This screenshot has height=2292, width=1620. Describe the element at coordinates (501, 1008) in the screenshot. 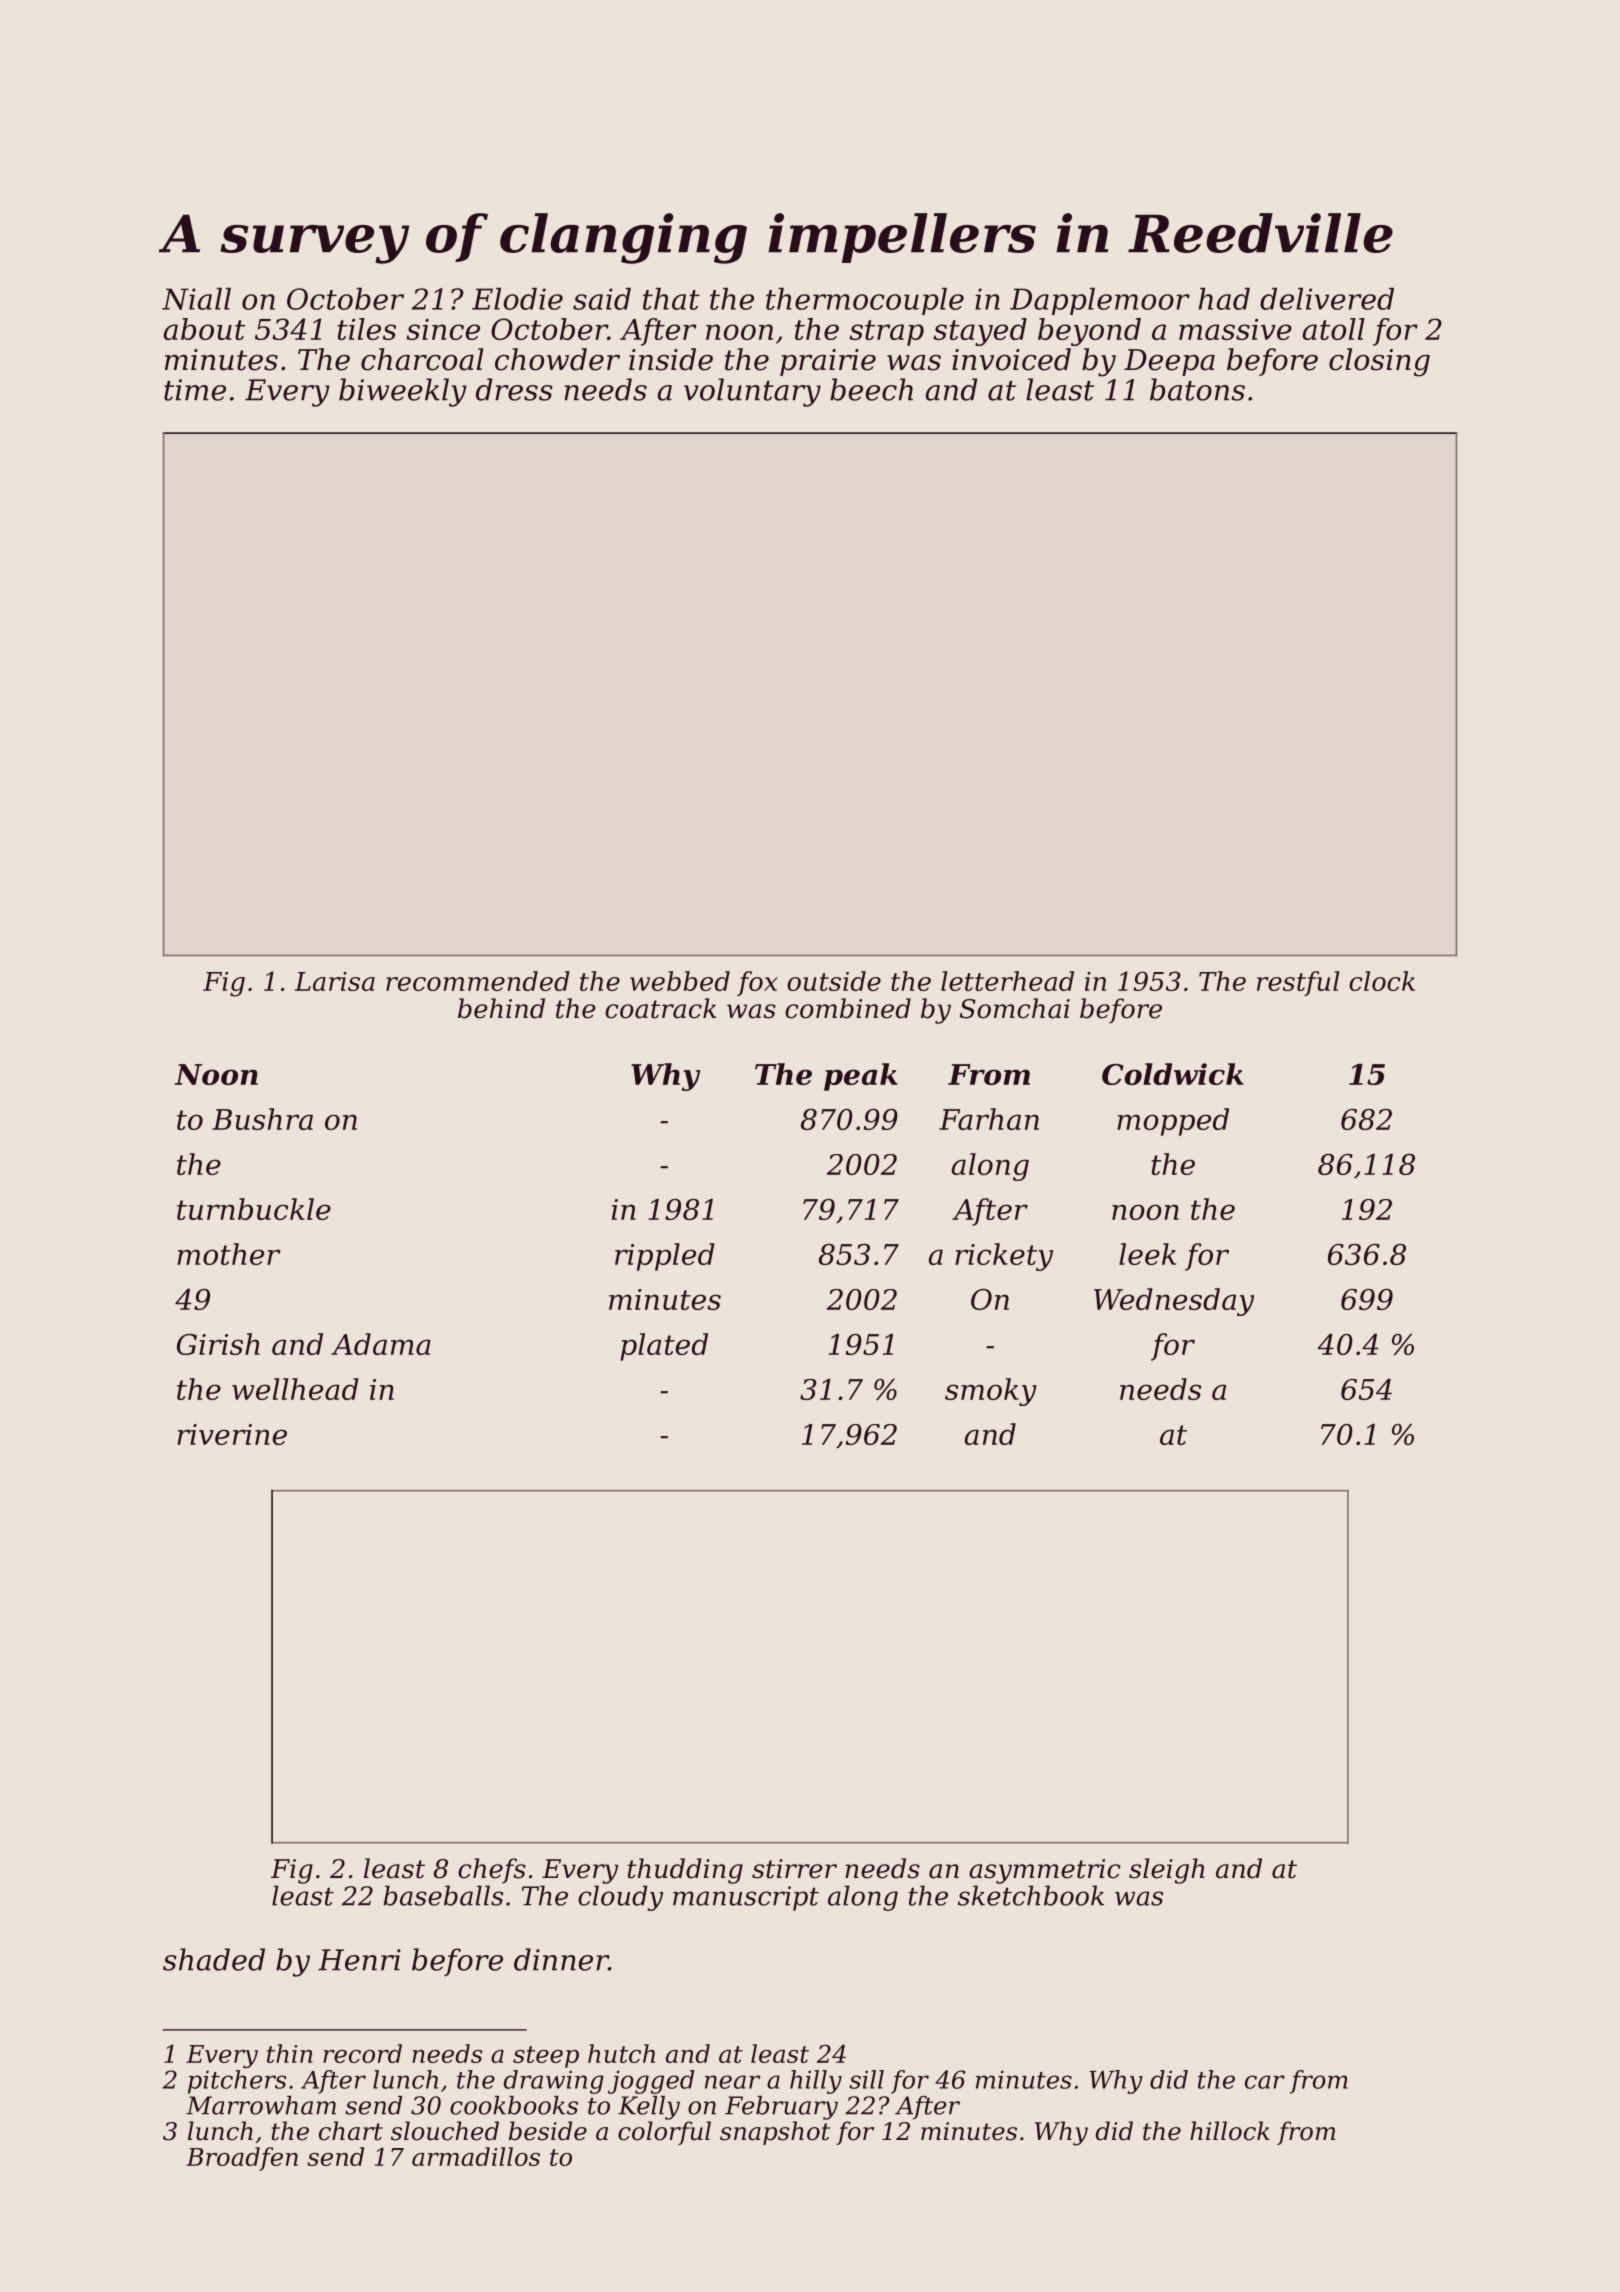

I see `behind` at that location.
